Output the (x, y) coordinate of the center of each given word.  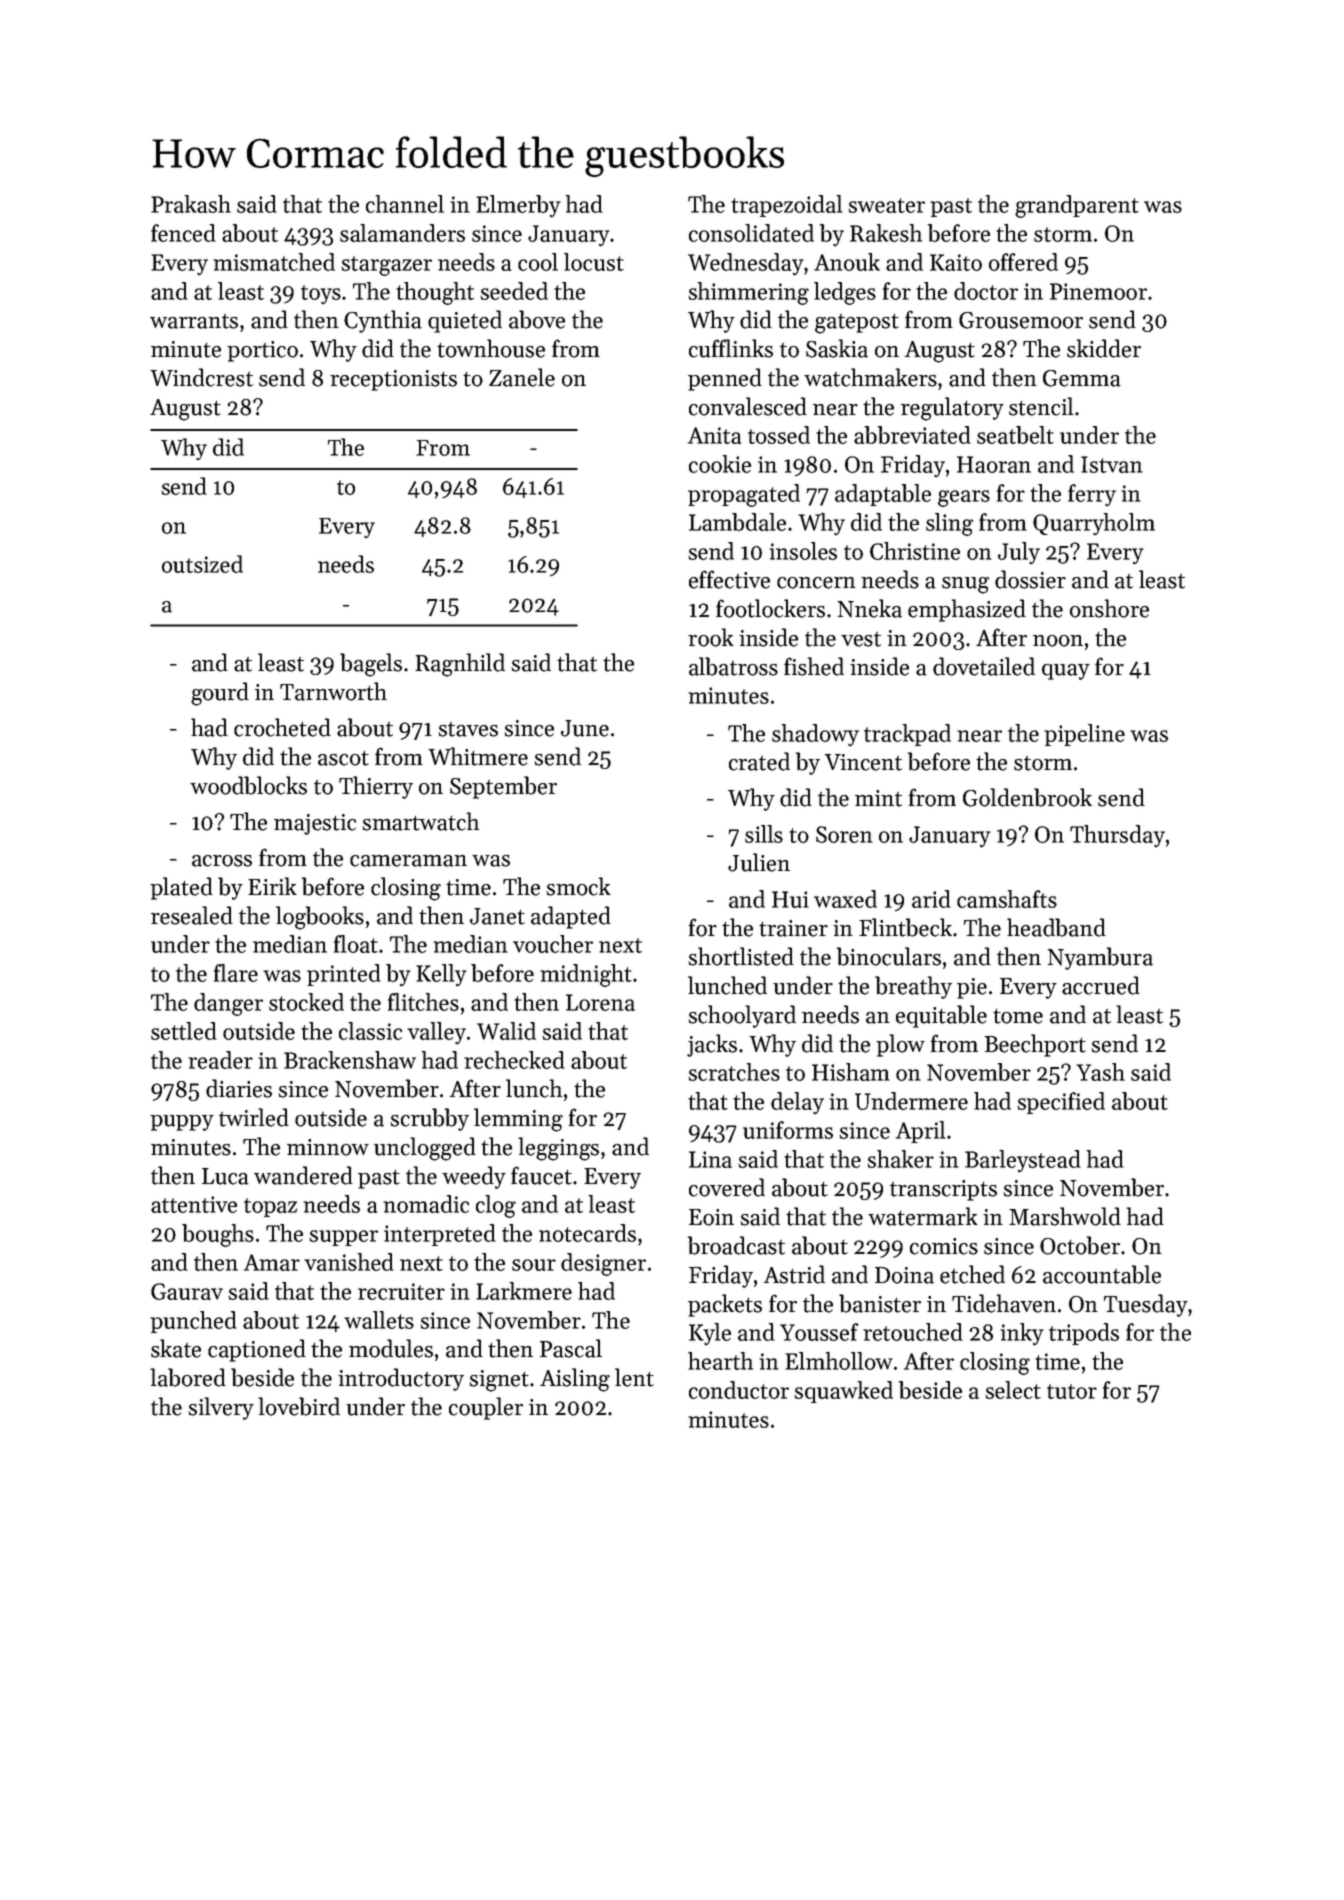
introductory (401, 1379)
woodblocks (248, 785)
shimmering (748, 293)
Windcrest (201, 377)
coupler (486, 1408)
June (585, 728)
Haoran (994, 464)
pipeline (1084, 735)
